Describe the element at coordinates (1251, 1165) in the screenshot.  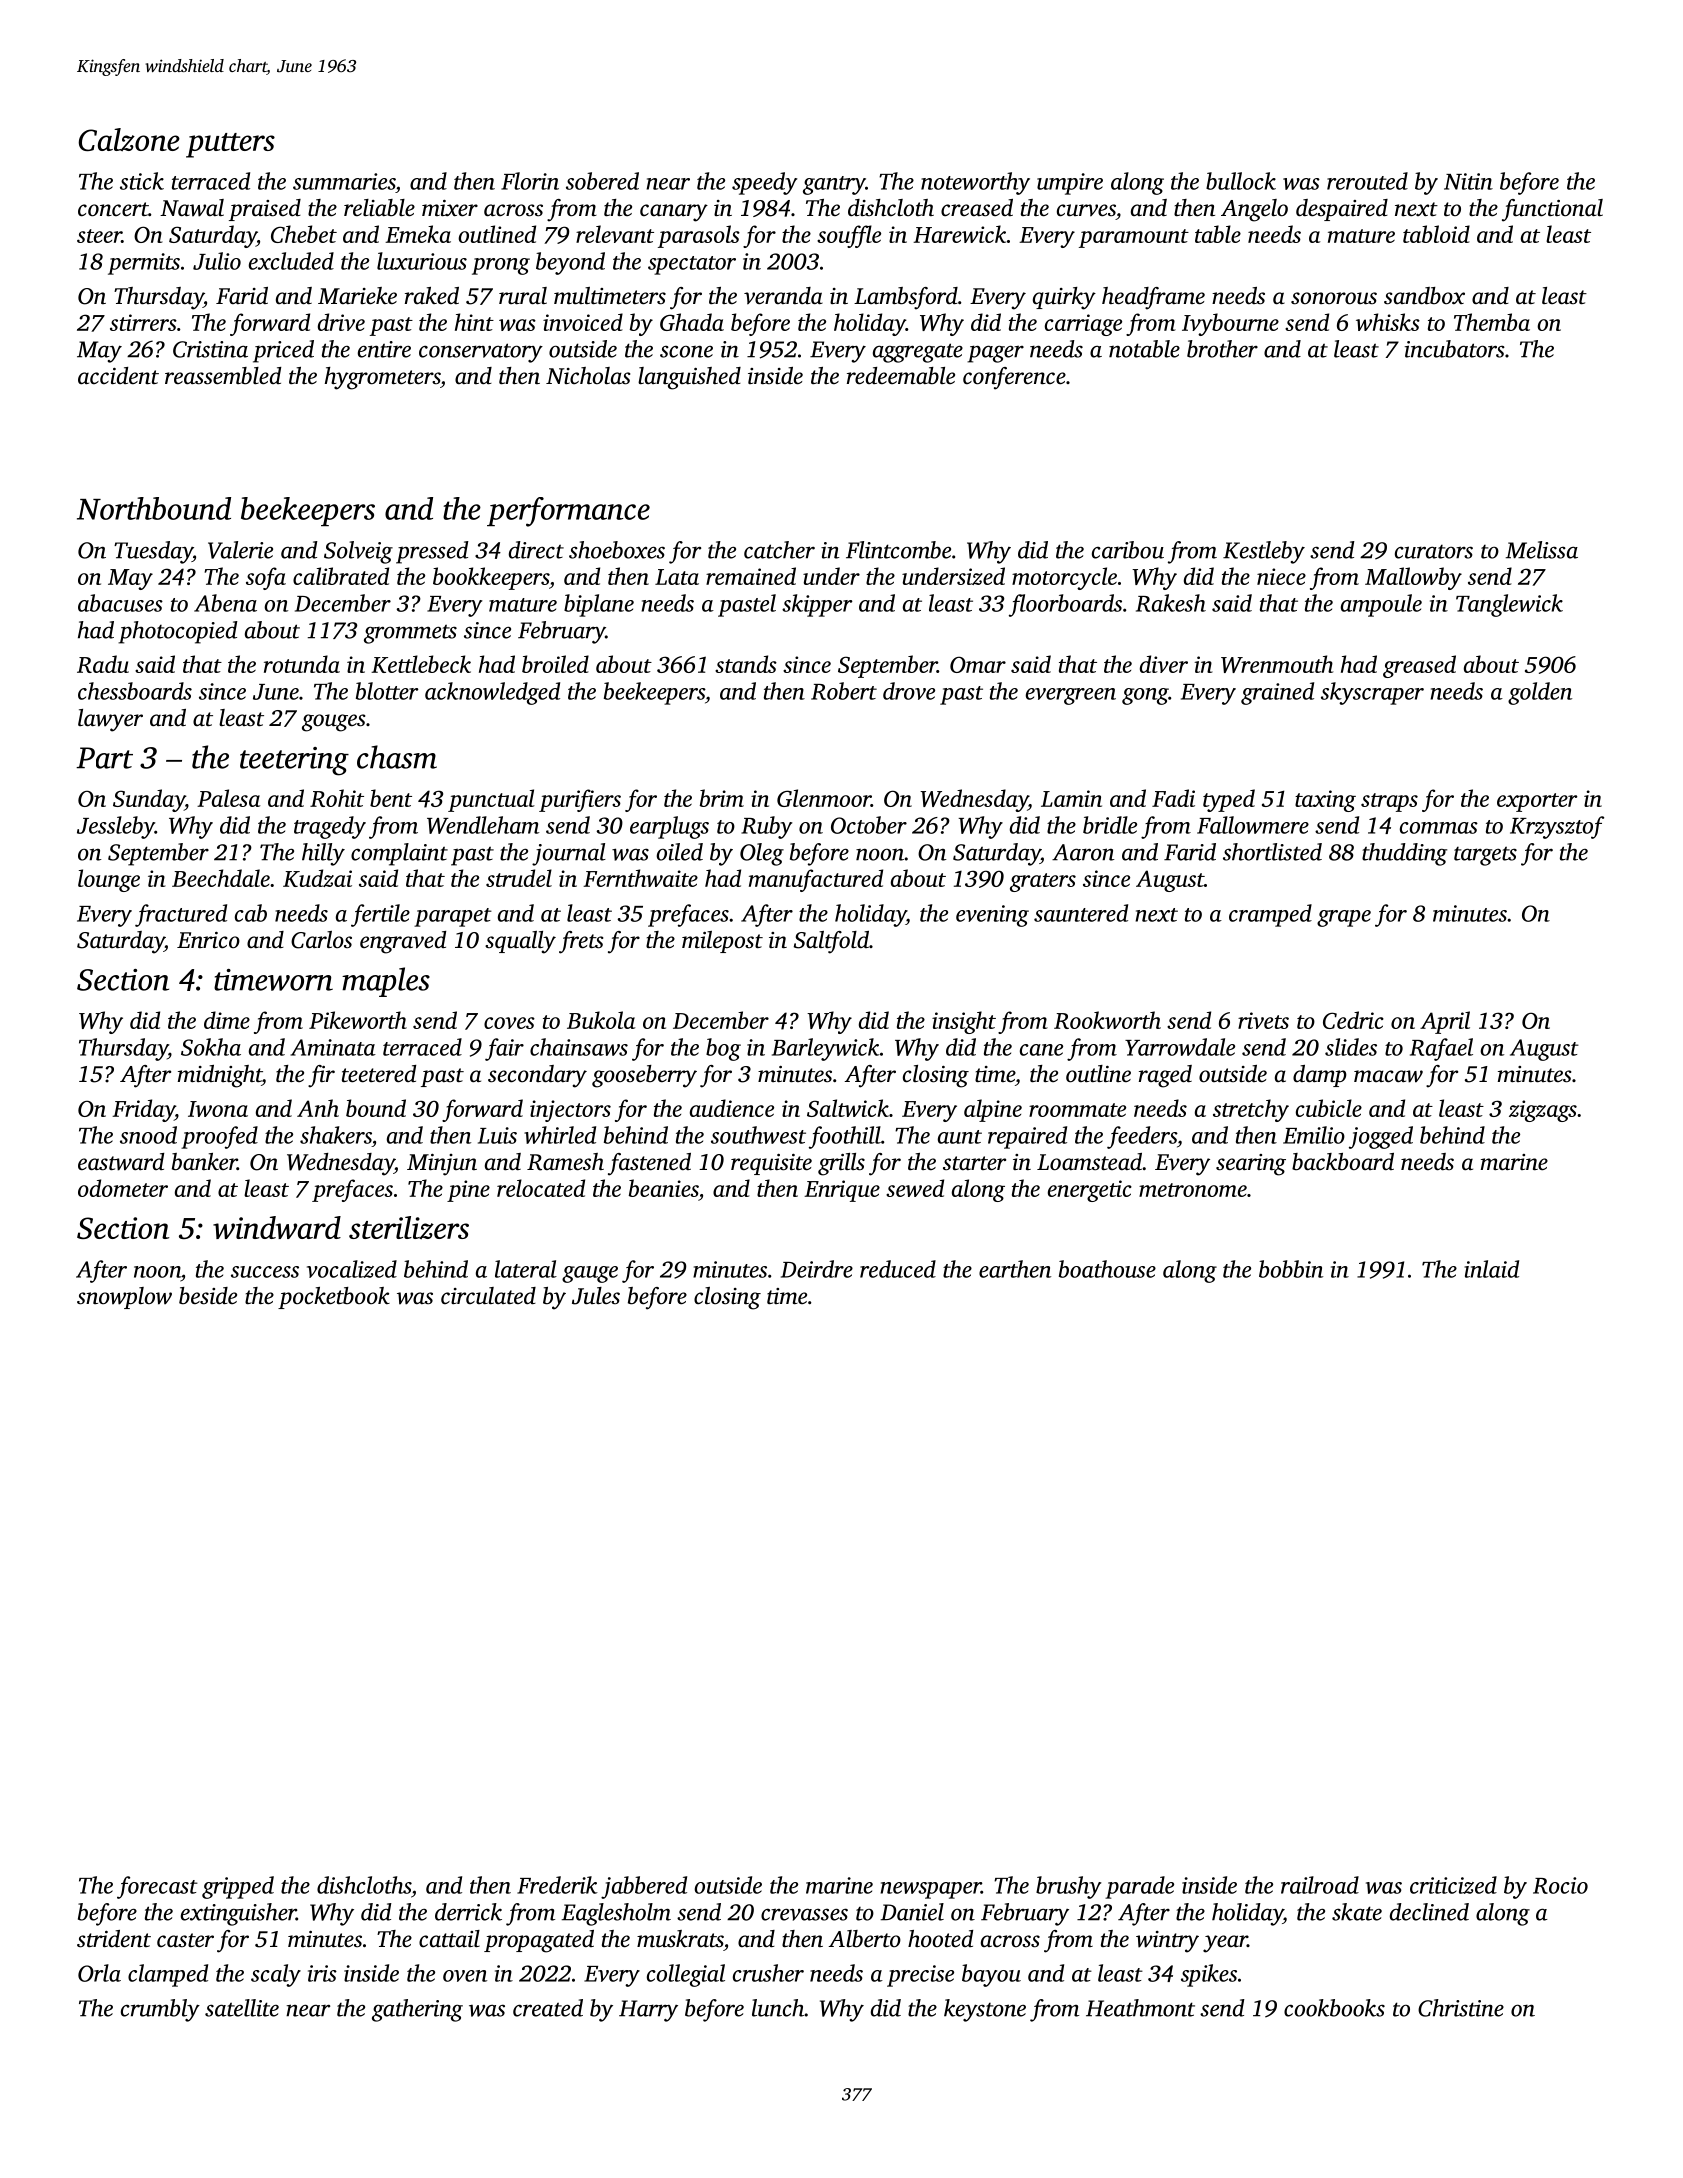
I see `searing` at that location.
